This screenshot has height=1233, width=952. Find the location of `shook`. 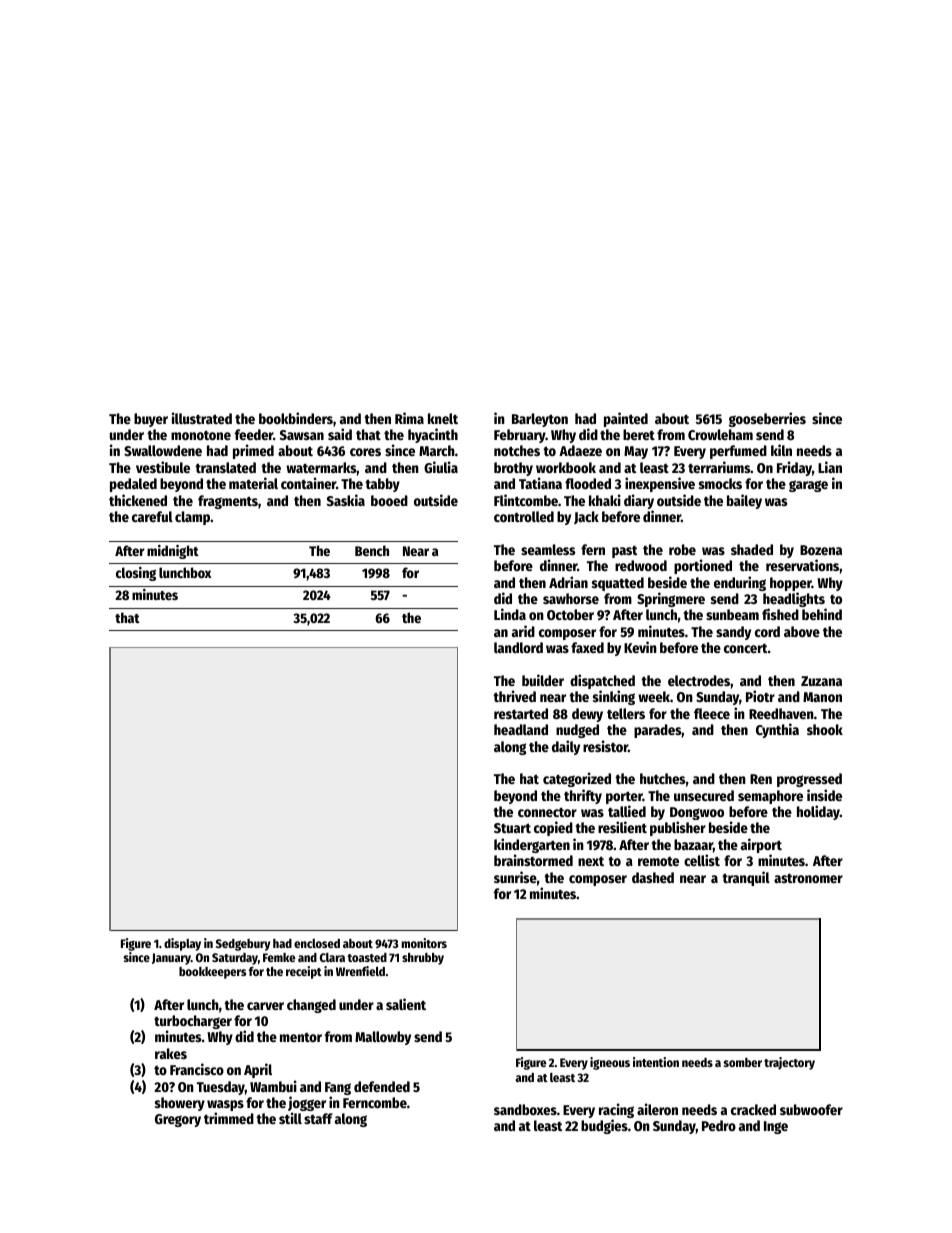

shook is located at coordinates (825, 729).
